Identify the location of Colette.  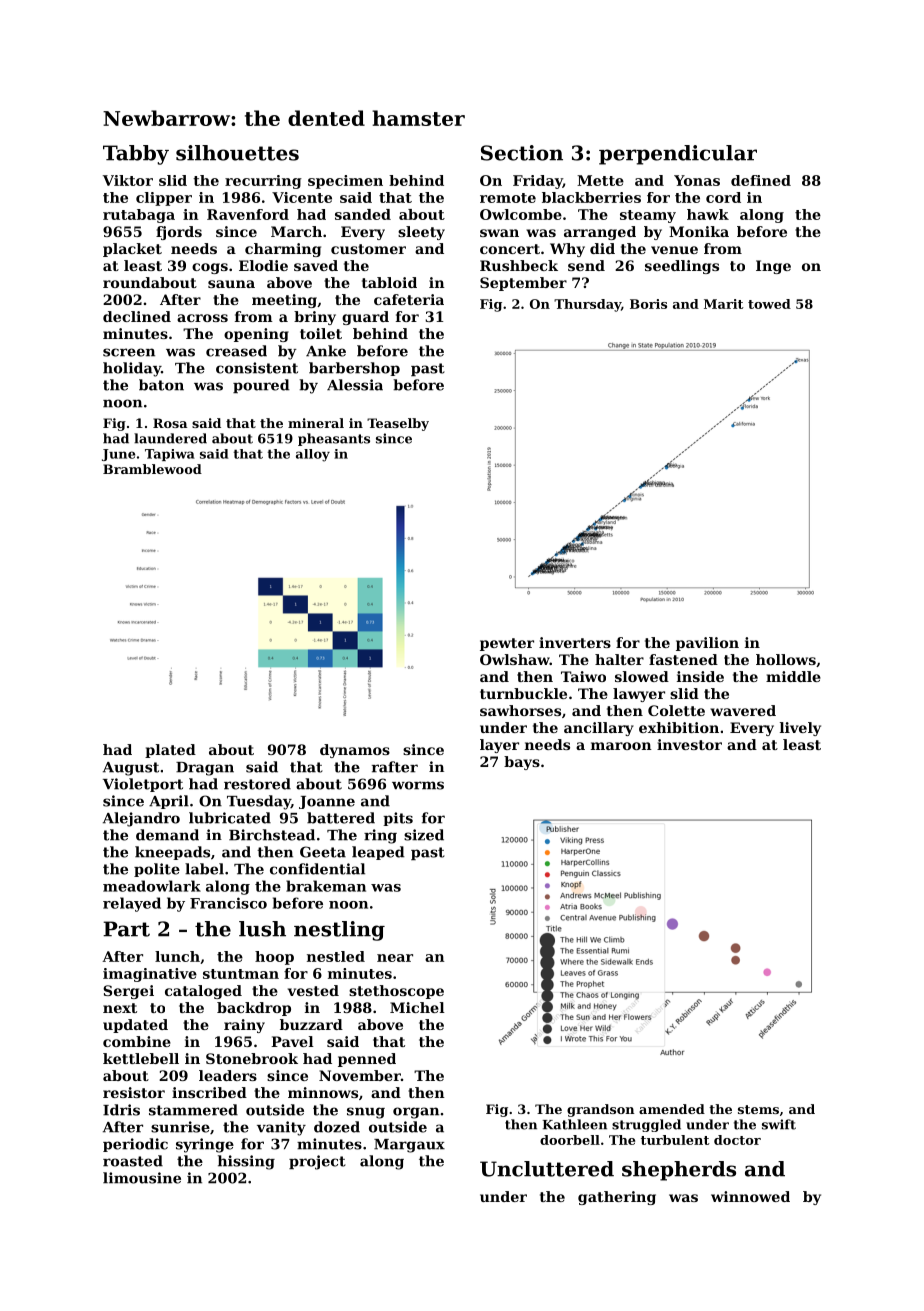
(676, 710).
